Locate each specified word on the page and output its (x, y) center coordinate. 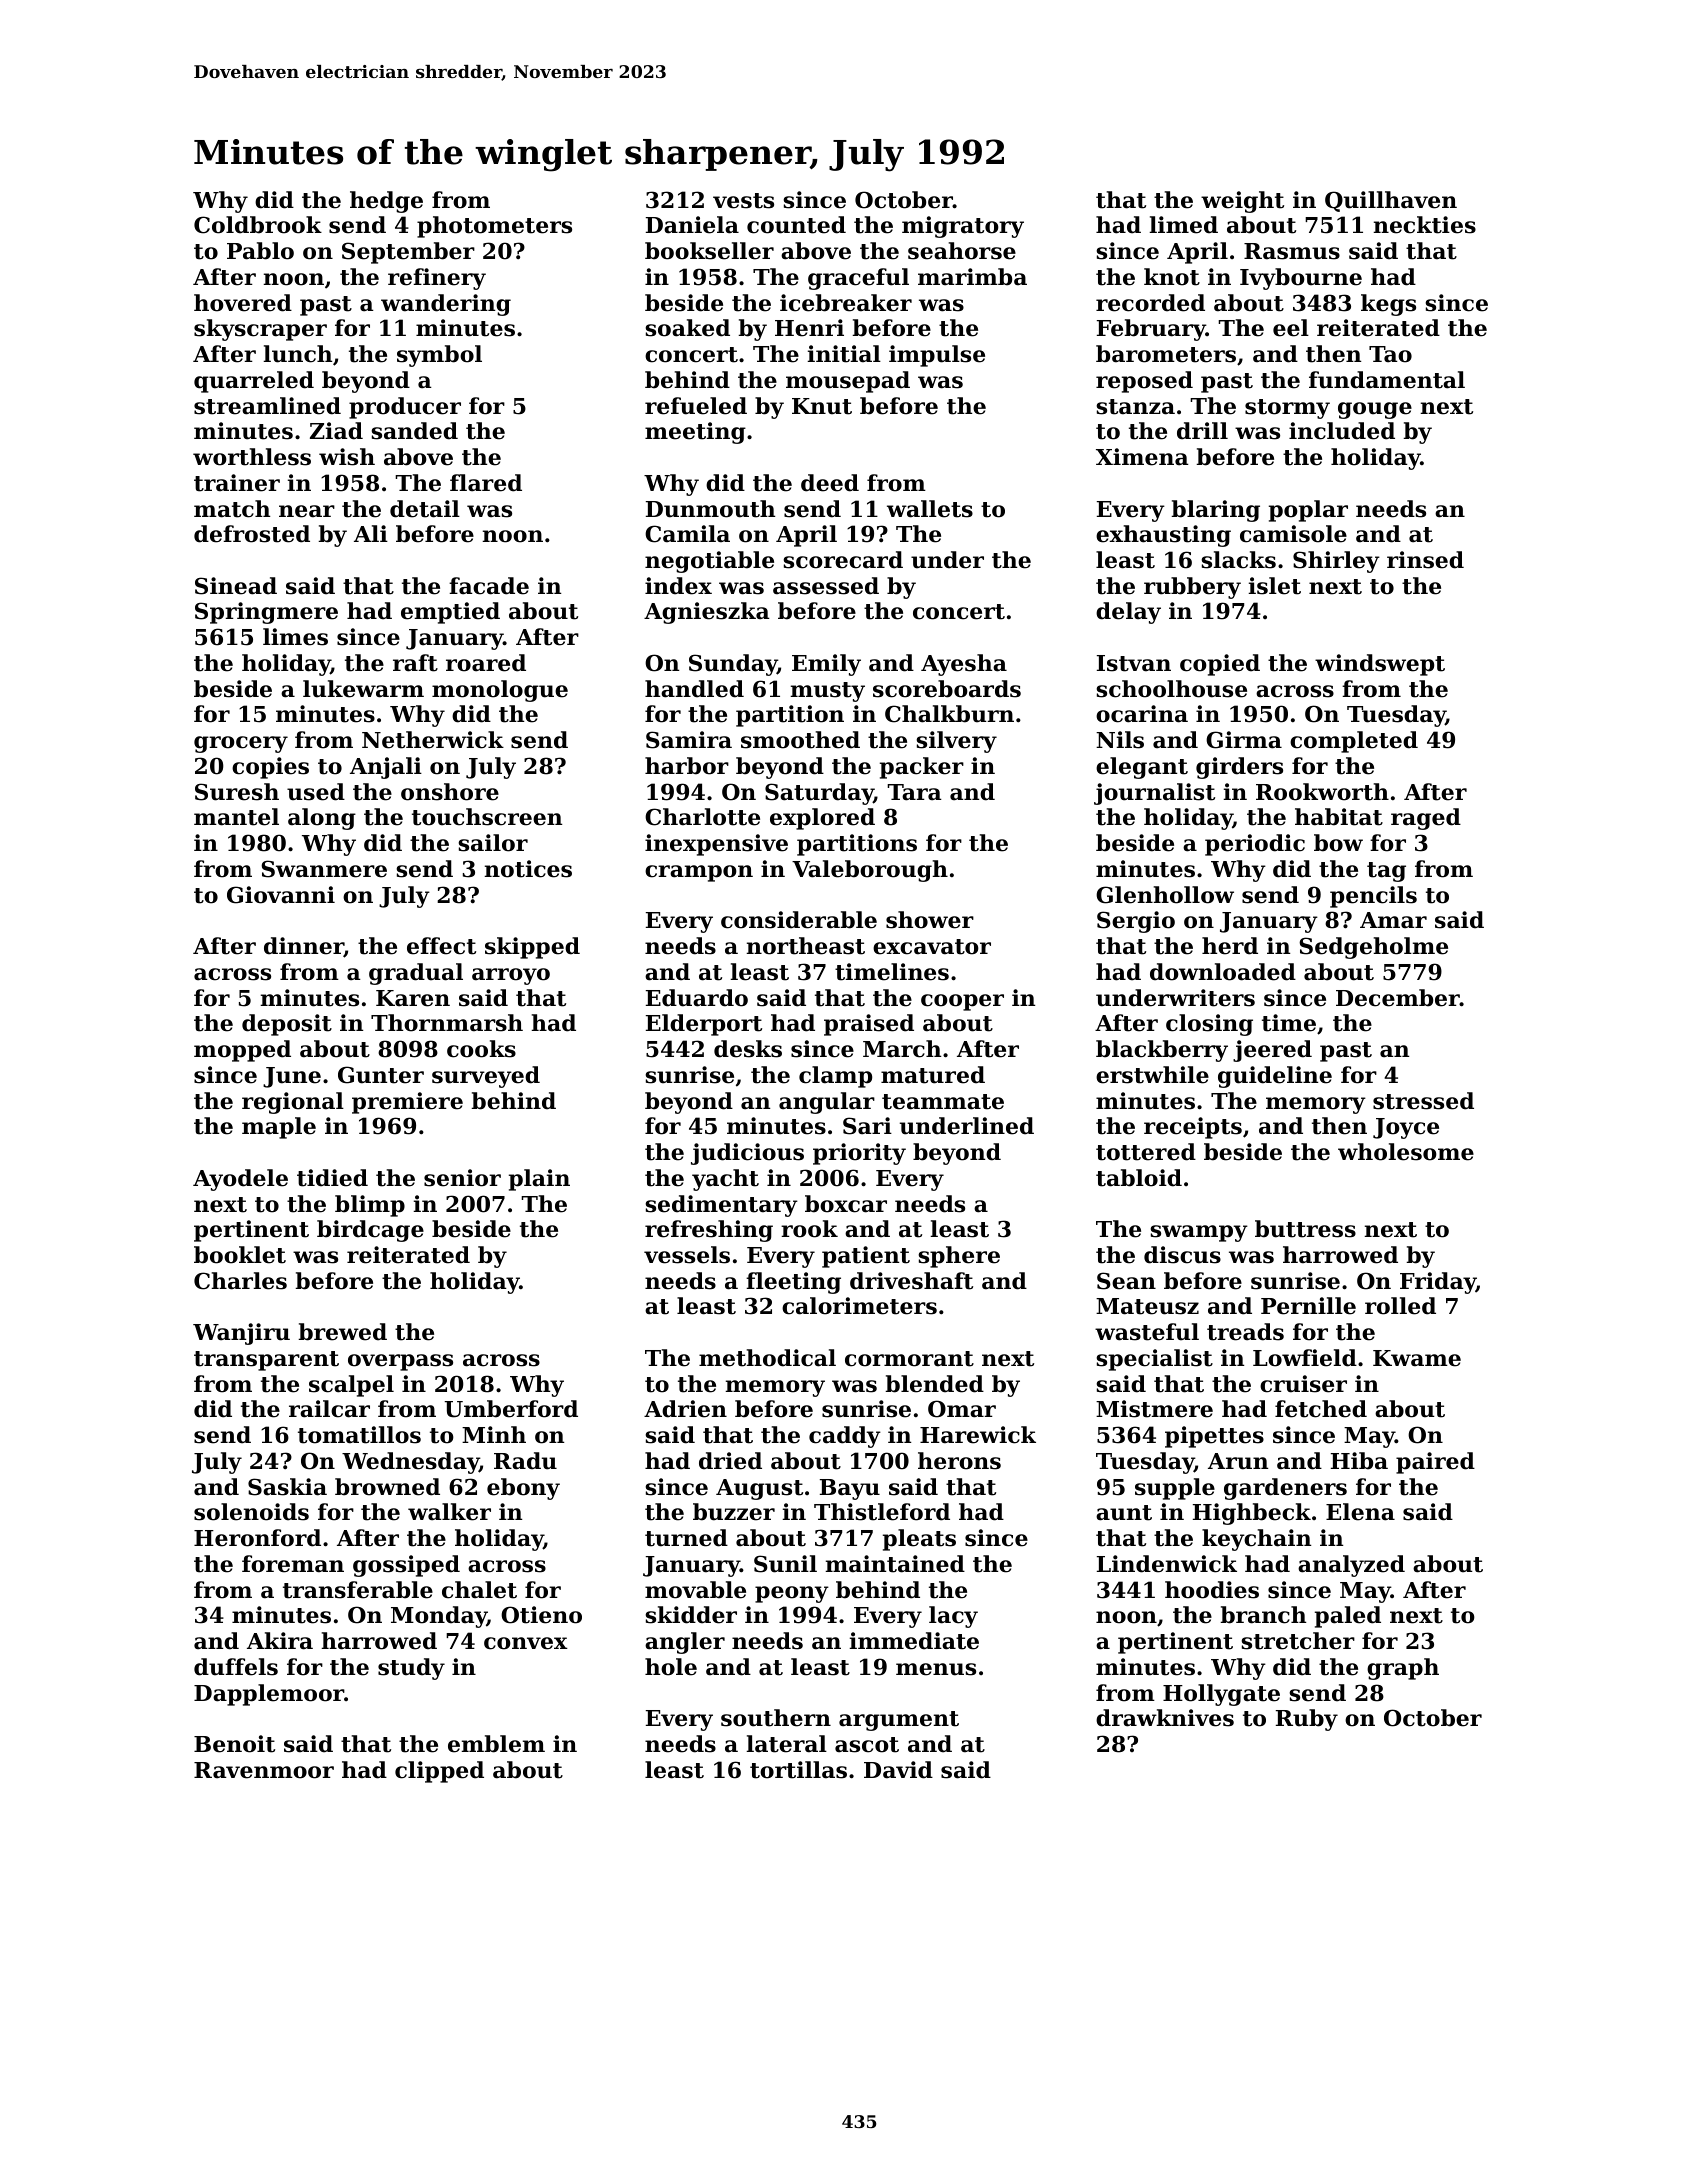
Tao (1390, 354)
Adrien (685, 1409)
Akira (280, 1641)
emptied (450, 613)
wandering (446, 305)
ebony (523, 1489)
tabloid (1139, 1178)
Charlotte (702, 817)
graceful (858, 279)
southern (776, 1718)
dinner (304, 947)
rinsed (1425, 560)
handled (694, 689)
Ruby (1307, 1720)
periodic (1255, 845)
